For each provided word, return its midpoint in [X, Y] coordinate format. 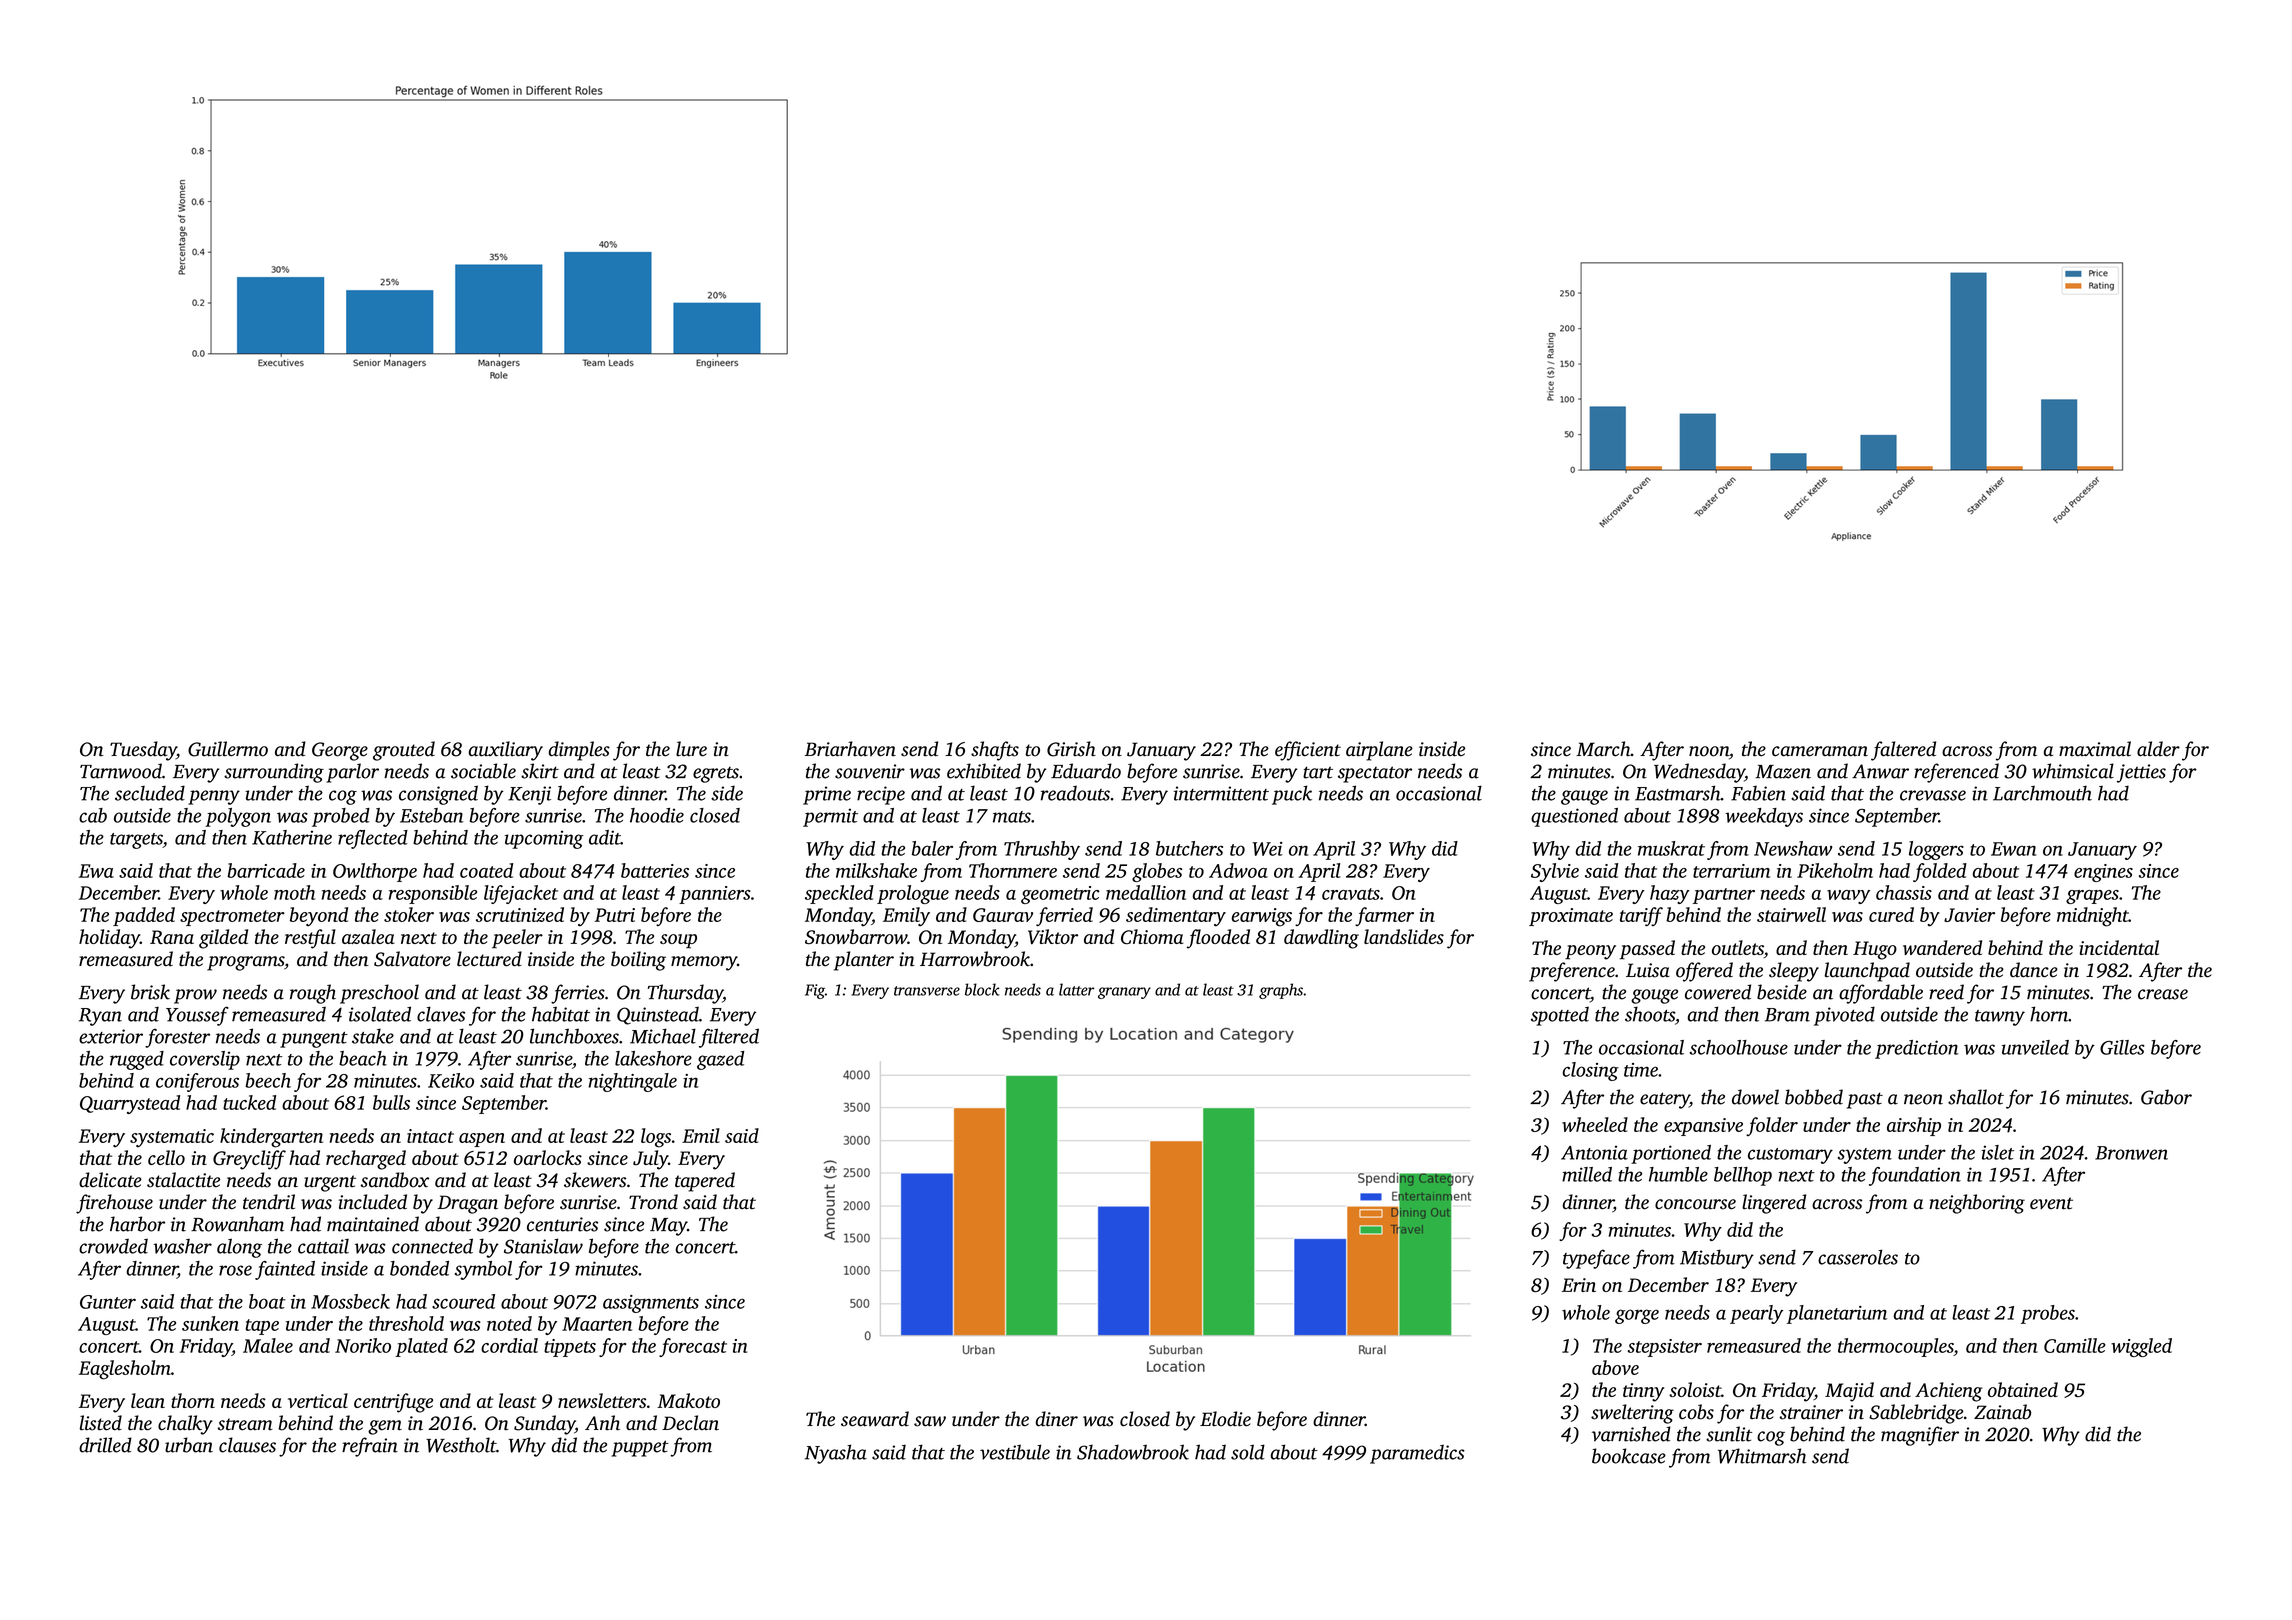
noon [1709, 751]
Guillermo [228, 749]
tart [1318, 772]
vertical [318, 1400]
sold [1248, 1452]
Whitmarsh [1762, 1456]
